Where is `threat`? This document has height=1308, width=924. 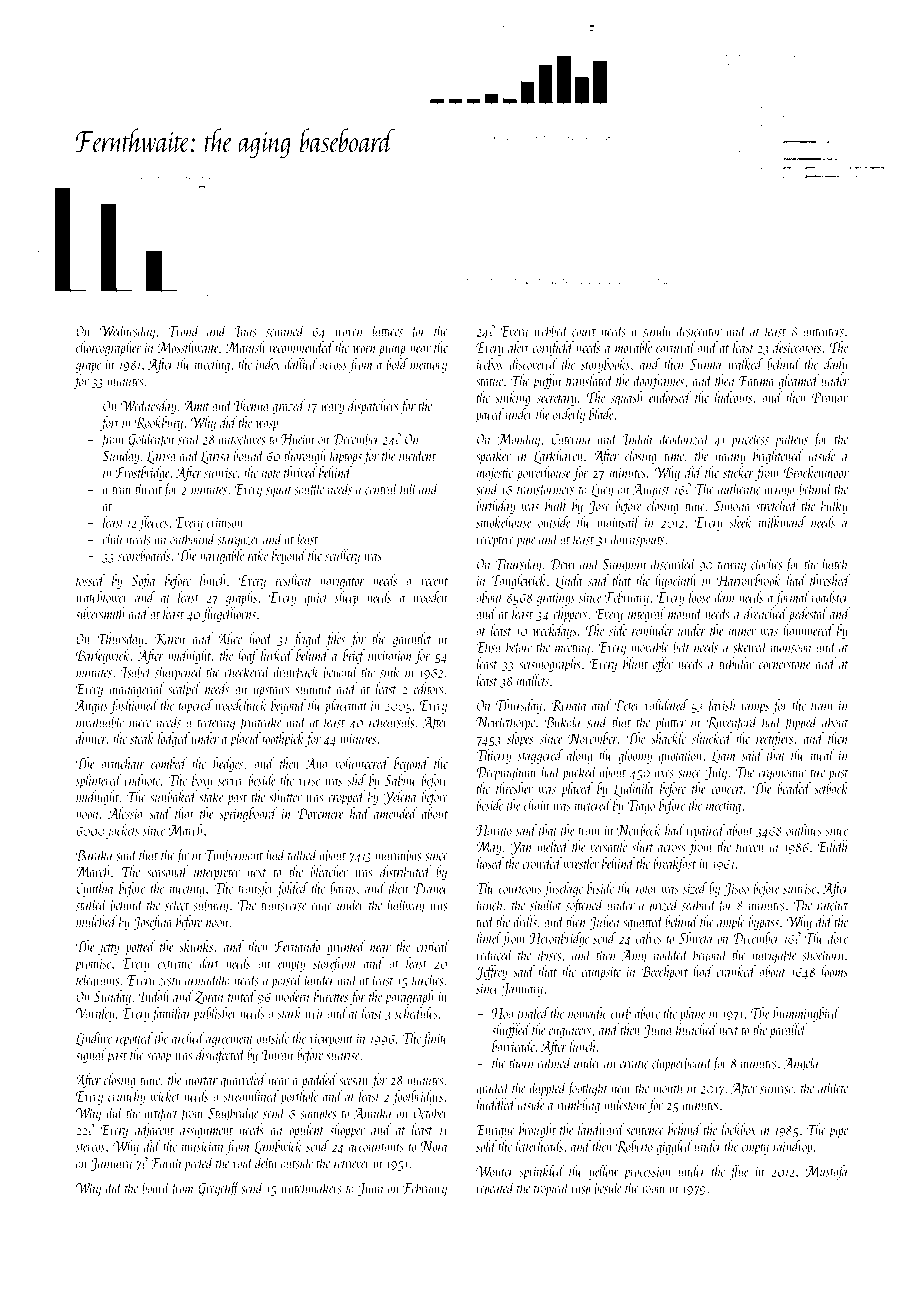
threat is located at coordinates (148, 489).
